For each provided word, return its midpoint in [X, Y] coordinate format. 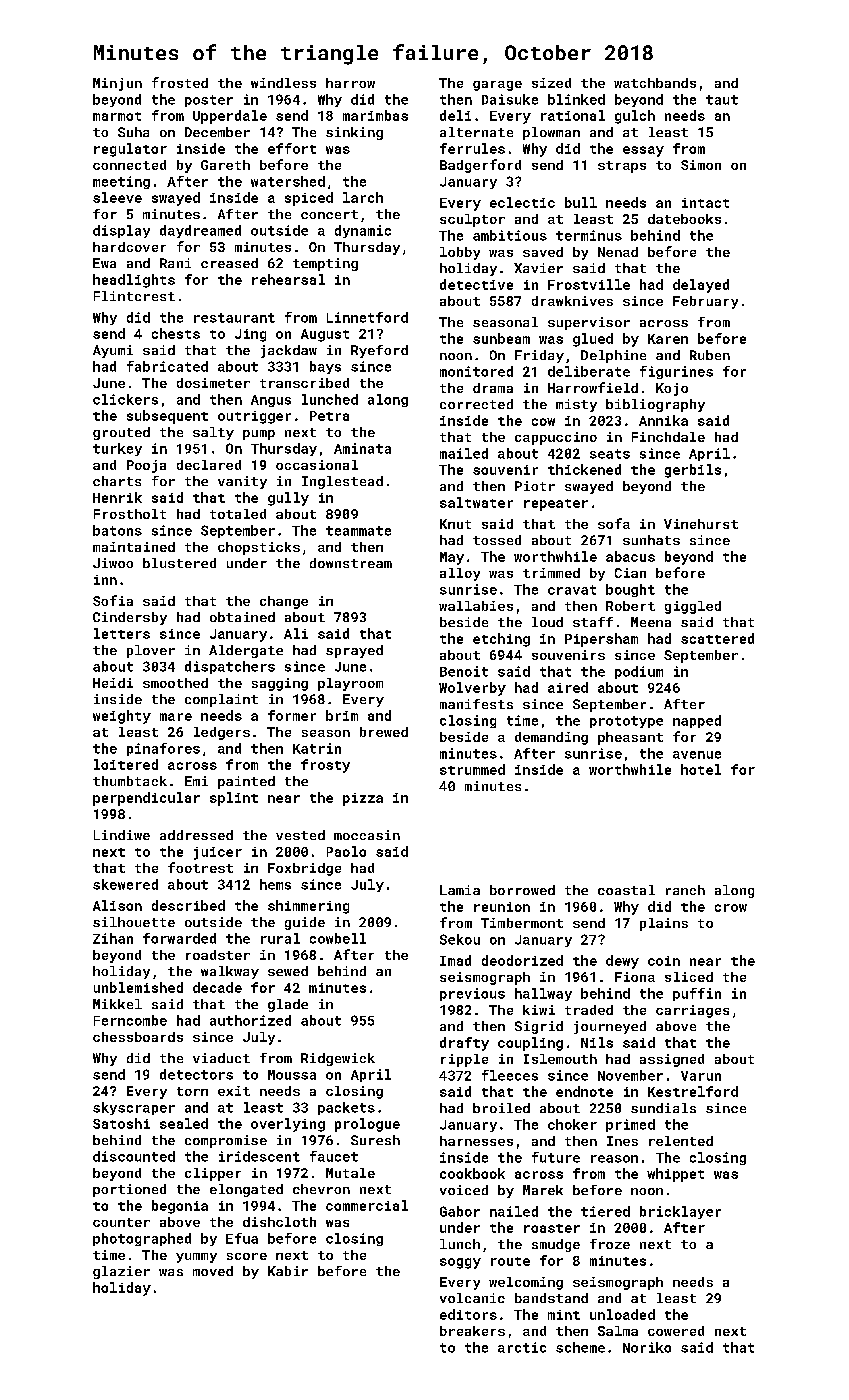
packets [346, 1108]
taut [722, 100]
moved [213, 1271]
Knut [455, 524]
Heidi [113, 683]
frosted [180, 82]
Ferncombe [130, 1020]
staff [593, 622]
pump [259, 435]
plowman [551, 133]
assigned [672, 1060]
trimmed [551, 573]
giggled [693, 607]
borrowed [522, 890]
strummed [472, 769]
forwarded [179, 938]
